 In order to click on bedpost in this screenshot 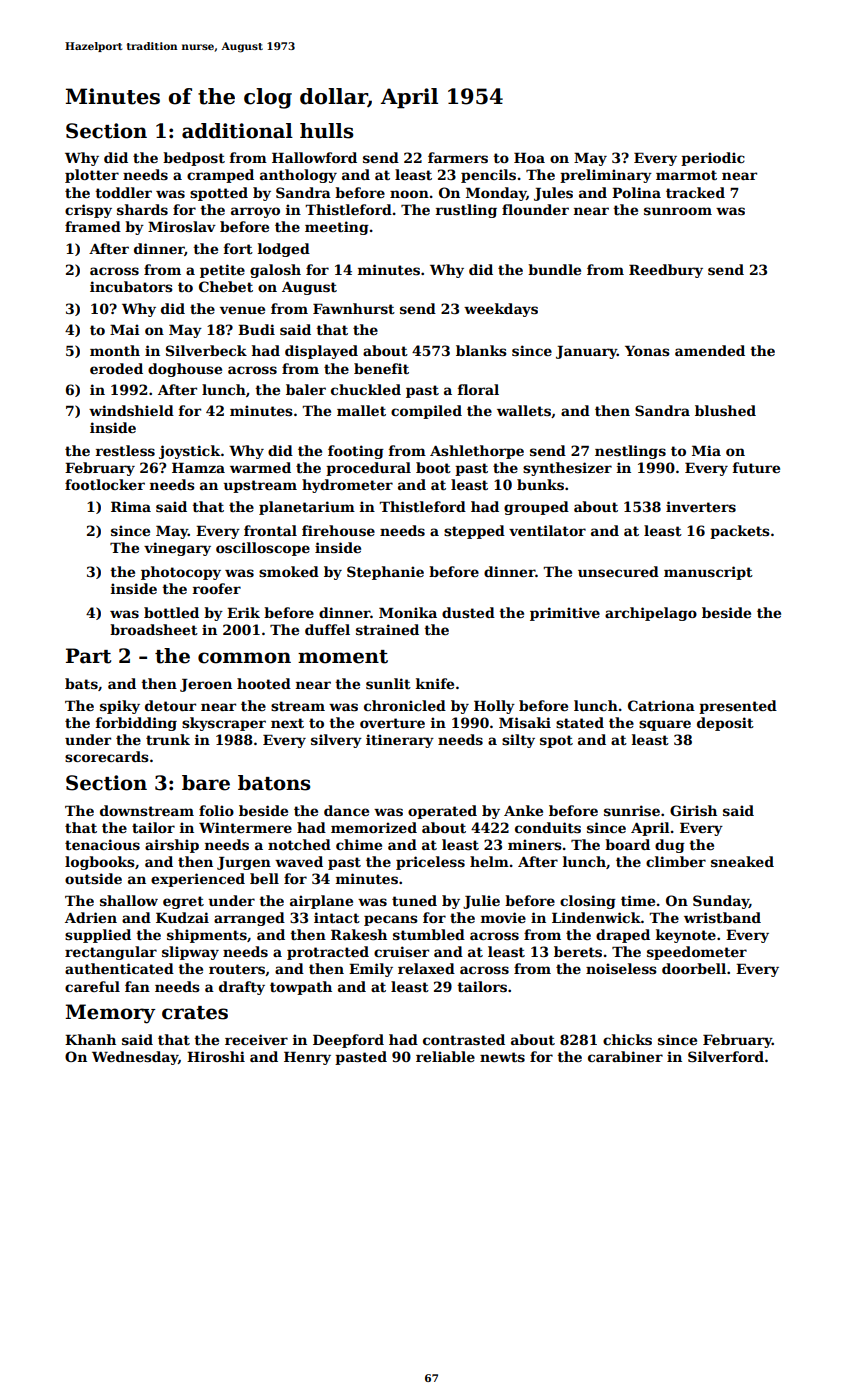, I will do `click(194, 159)`.
